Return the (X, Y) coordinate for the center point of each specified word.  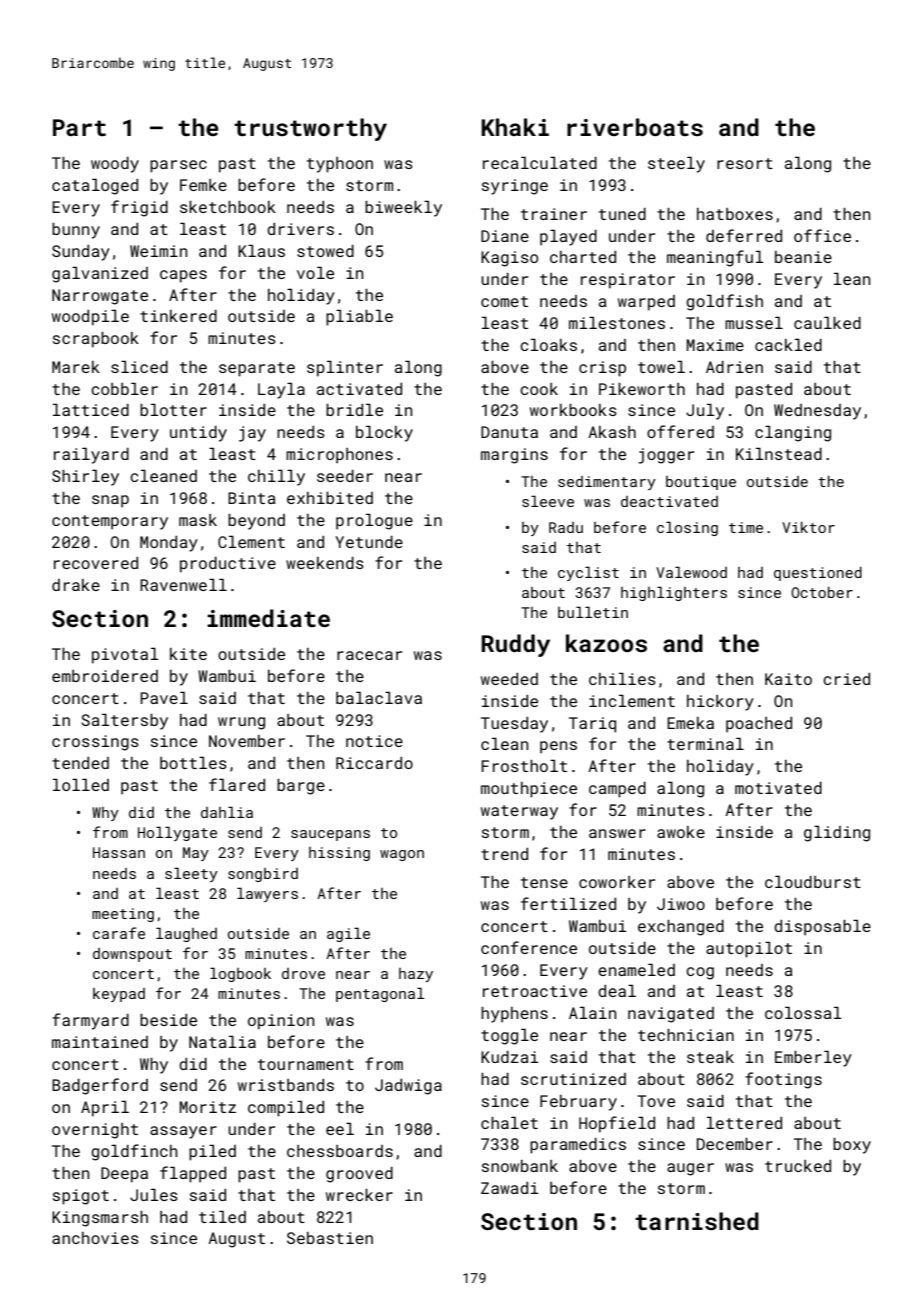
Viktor (808, 527)
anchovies (95, 1238)
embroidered (105, 676)
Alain (592, 1012)
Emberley (813, 1058)
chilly (276, 477)
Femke (203, 185)
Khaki (515, 127)
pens (558, 747)
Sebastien (330, 1238)
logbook (240, 974)
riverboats (635, 127)
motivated (778, 788)
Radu (566, 527)
